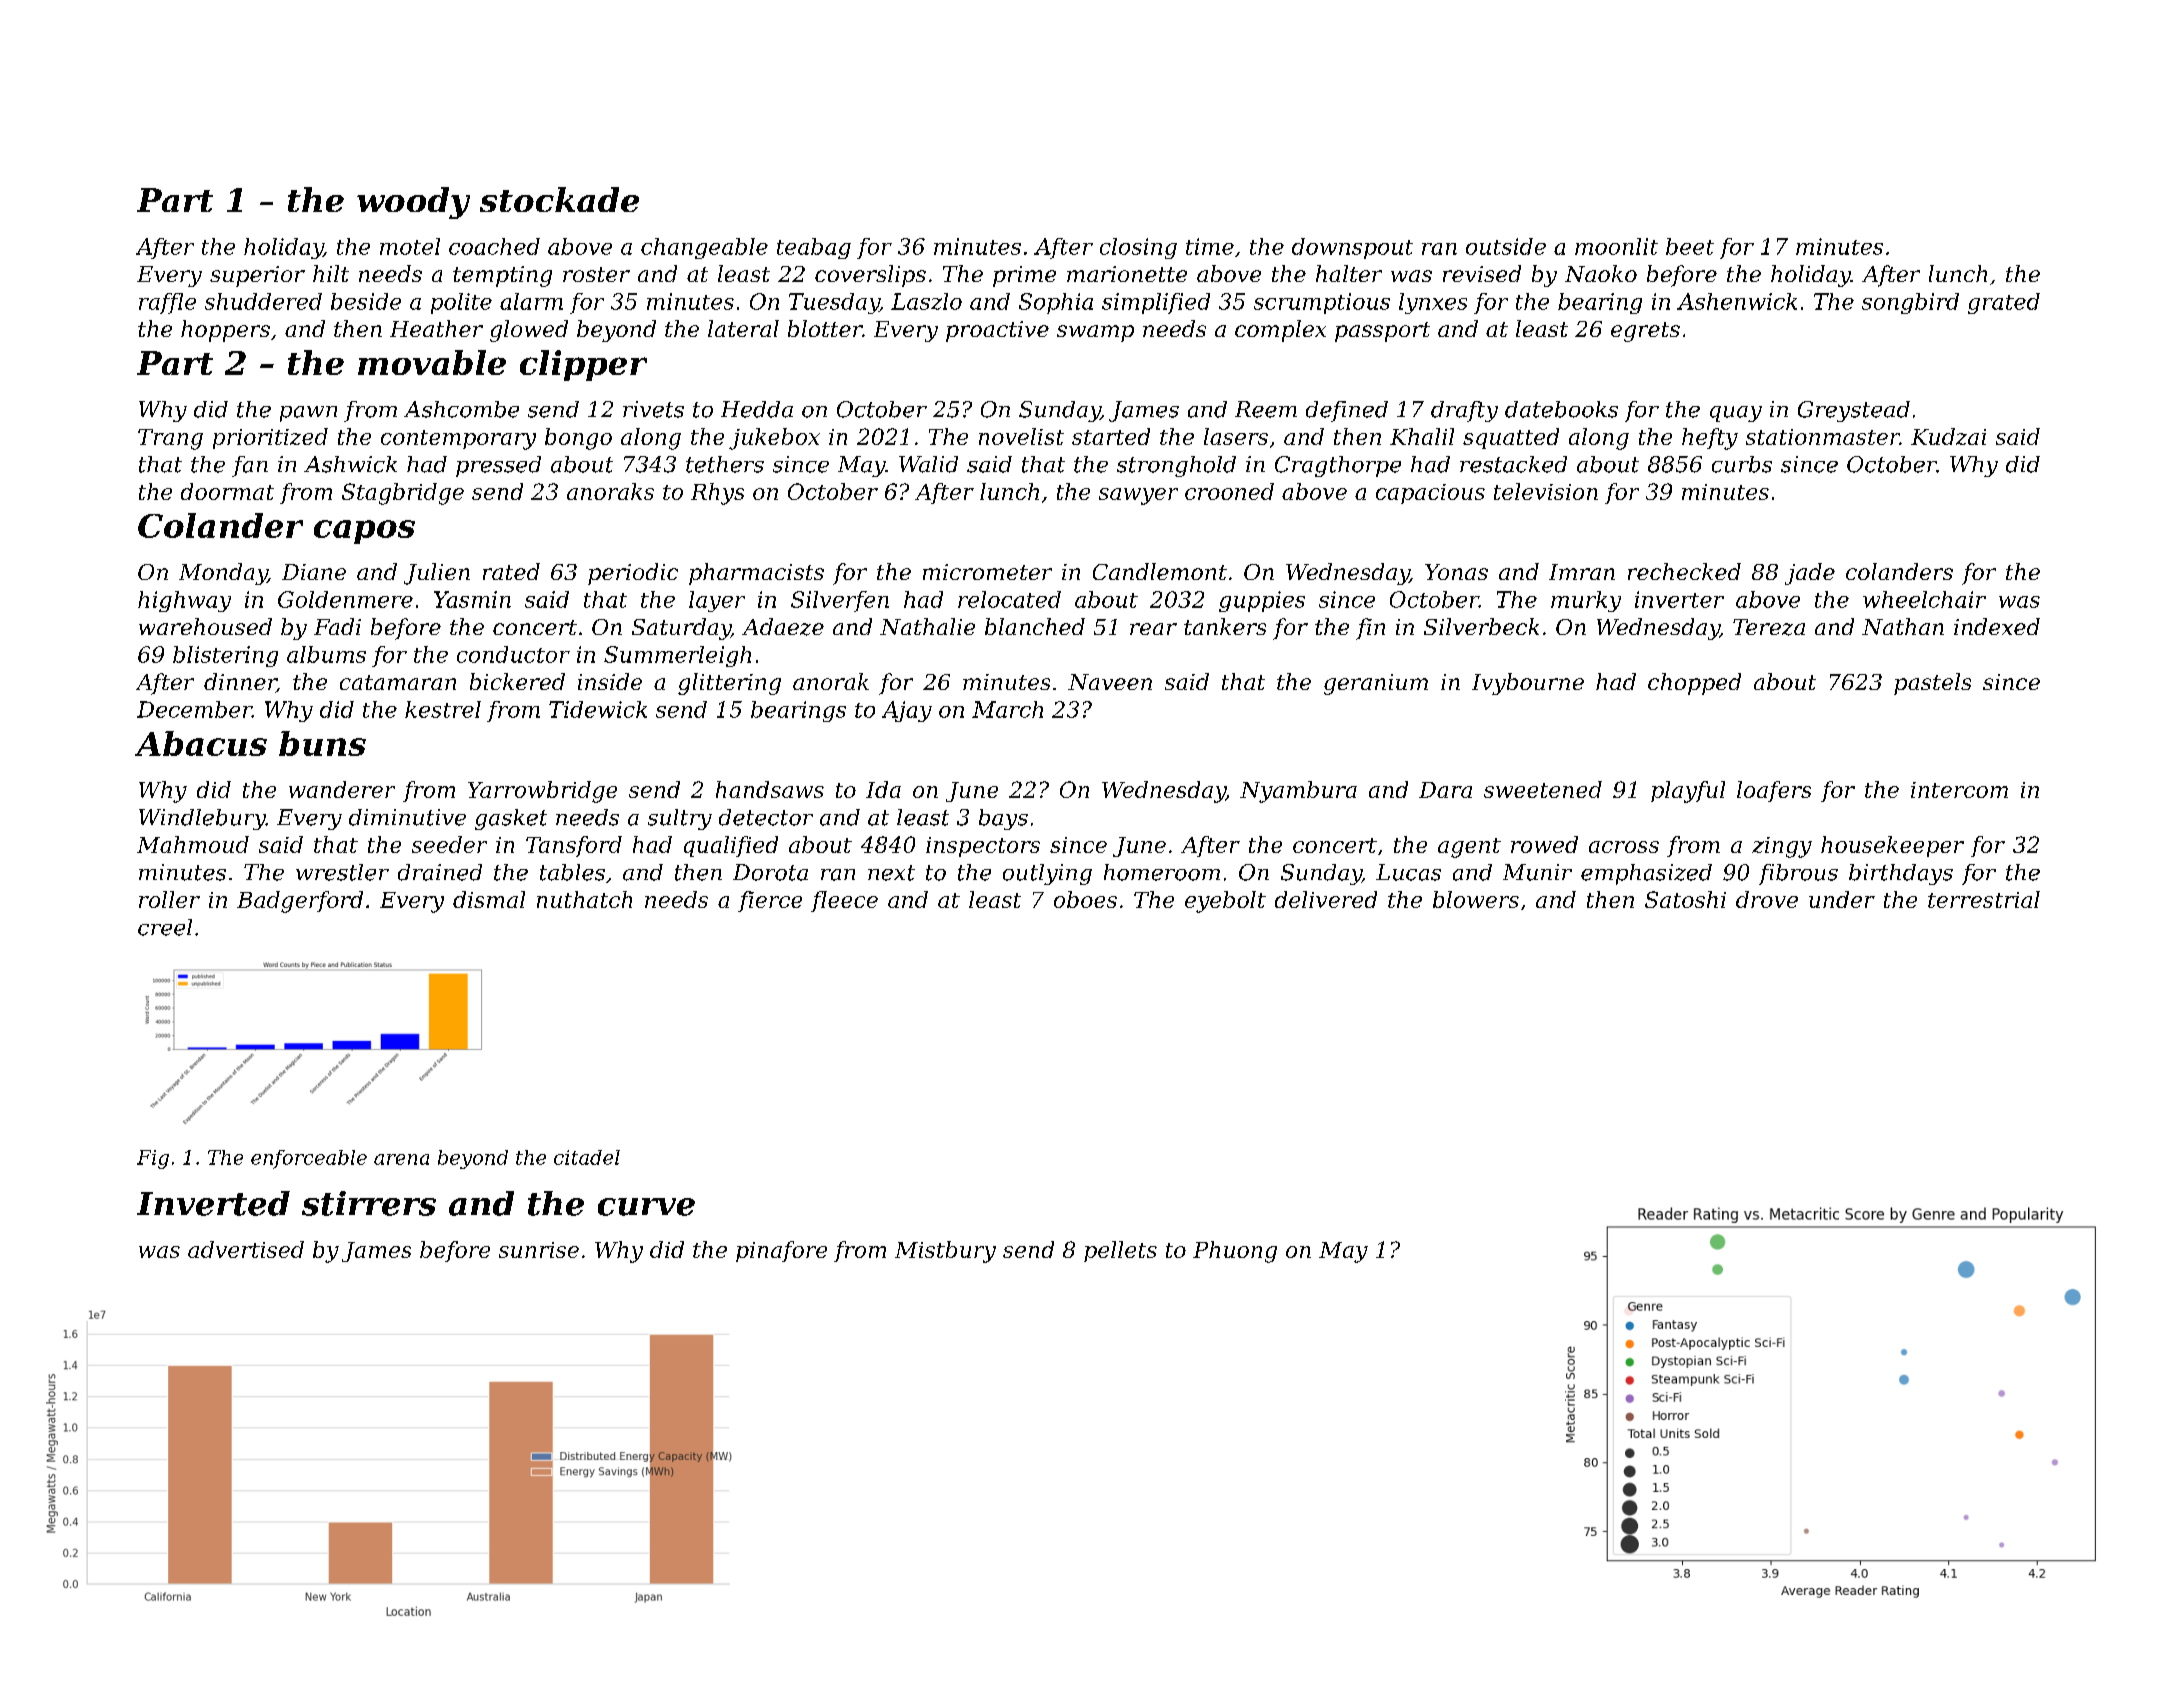  I want to click on bays, so click(1003, 819).
